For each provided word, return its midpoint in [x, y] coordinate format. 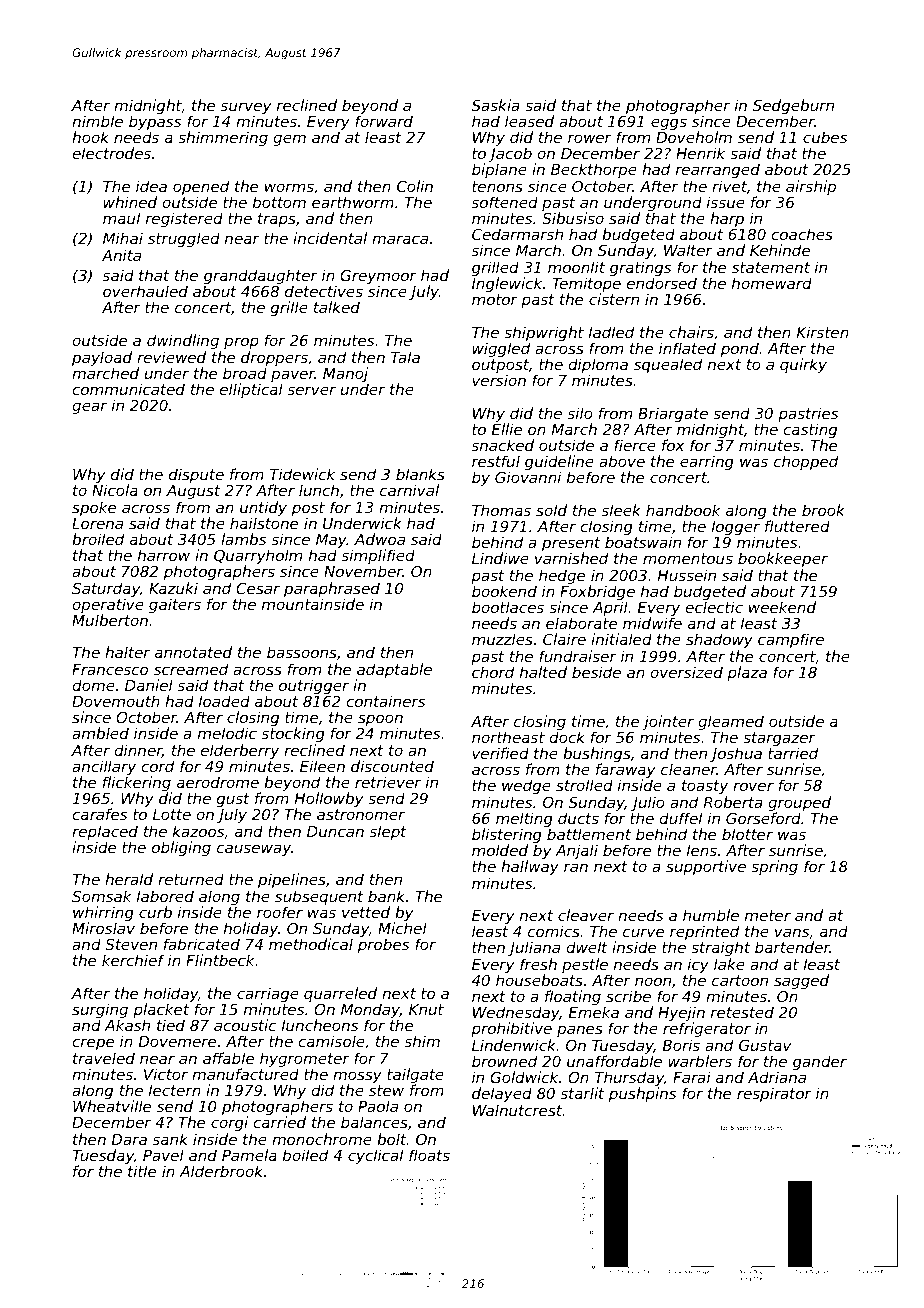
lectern [175, 1090]
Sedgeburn [793, 106]
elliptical [251, 390]
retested [742, 1012]
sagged [801, 981]
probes [383, 945]
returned [191, 879]
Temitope [586, 284]
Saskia [495, 105]
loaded [224, 701]
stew [386, 1090]
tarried [793, 753]
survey [246, 108]
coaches [802, 234]
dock [567, 737]
